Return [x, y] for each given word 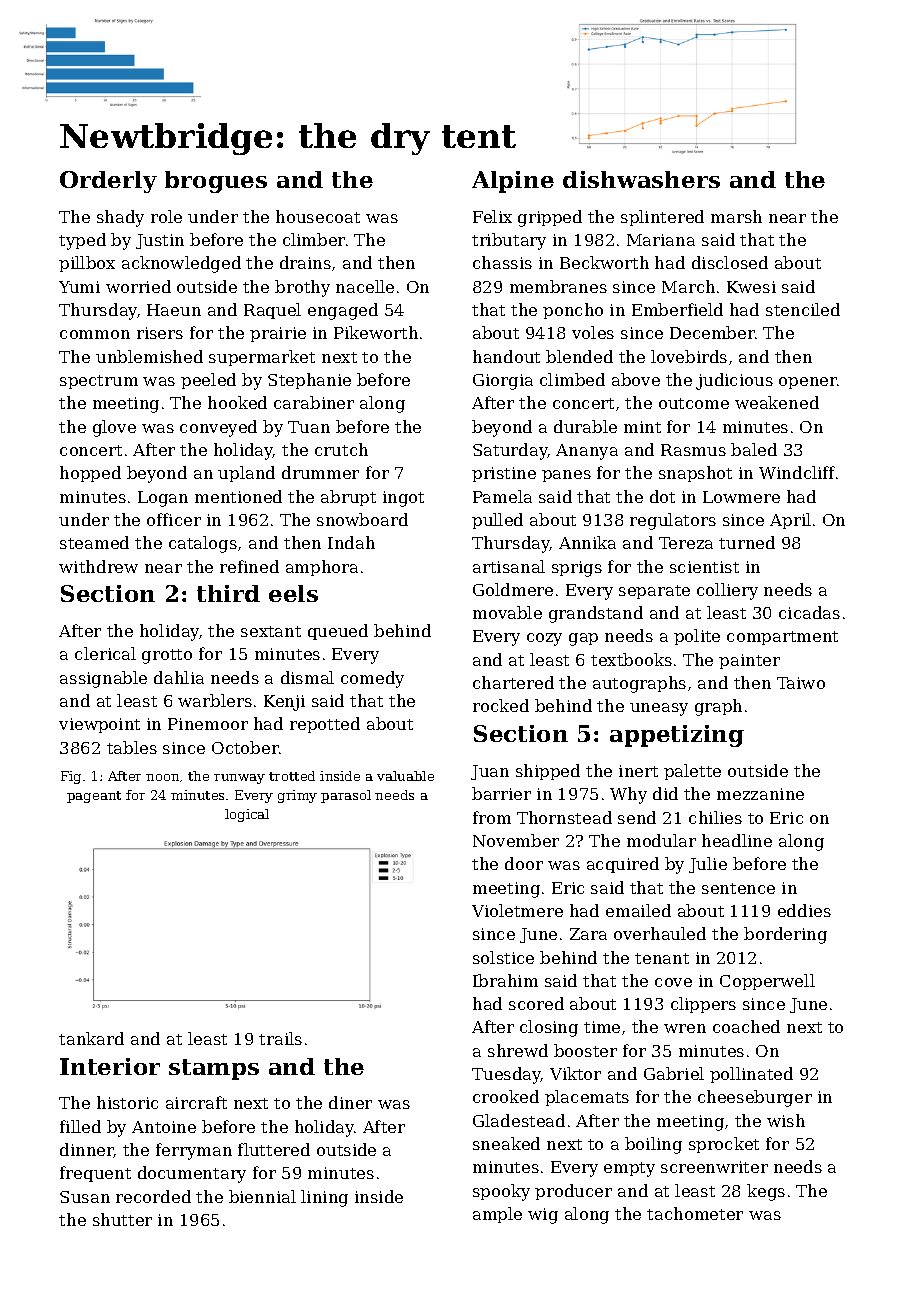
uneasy [659, 709]
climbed [572, 379]
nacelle [365, 286]
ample [497, 1215]
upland [246, 474]
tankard [91, 1038]
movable [507, 612]
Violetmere [517, 910]
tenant [662, 958]
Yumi [79, 287]
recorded [153, 1196]
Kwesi [751, 287]
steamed [94, 542]
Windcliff [797, 472]
